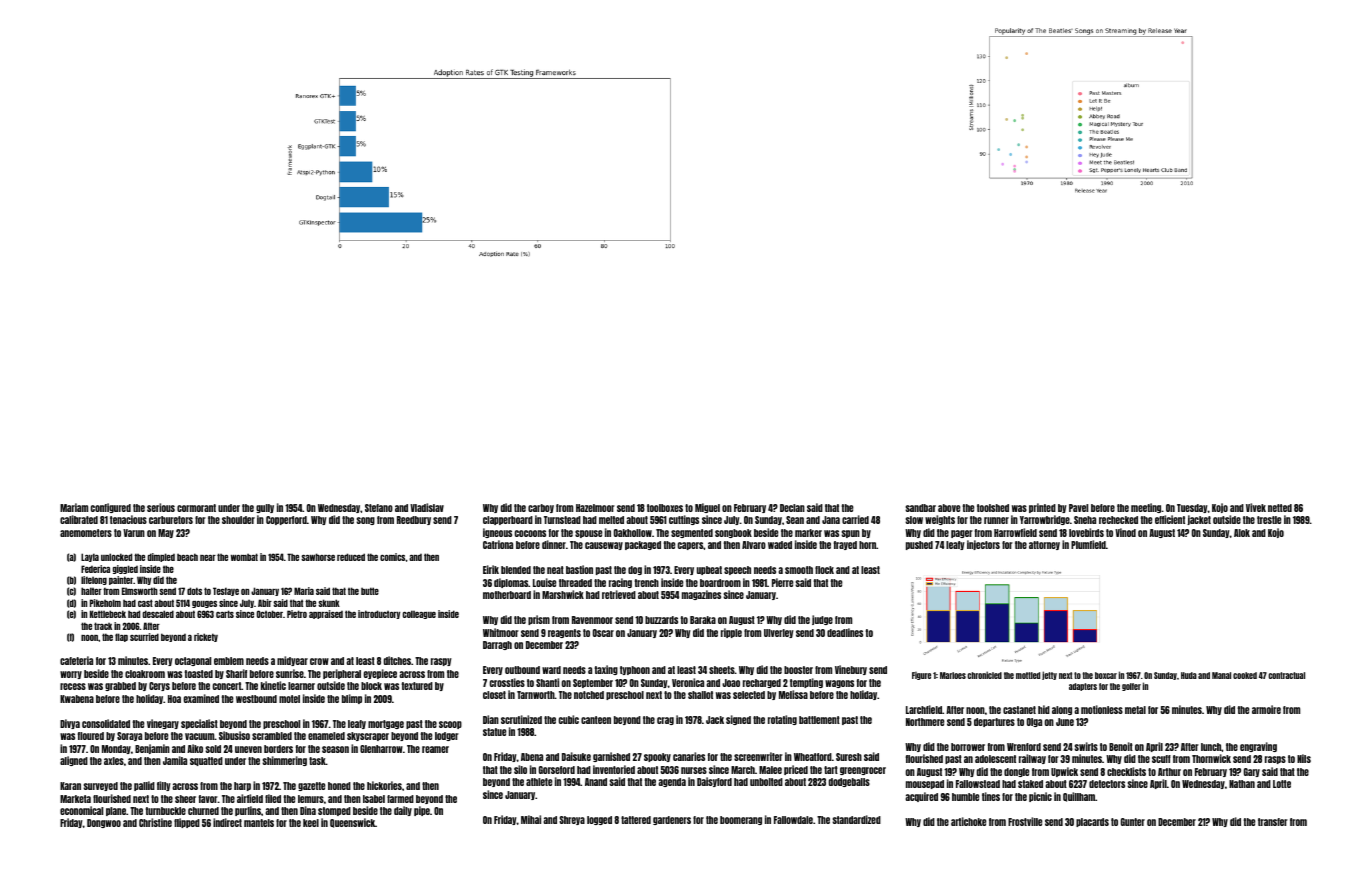 Image resolution: width=1372 pixels, height=887 pixels. I want to click on crag, so click(665, 721).
